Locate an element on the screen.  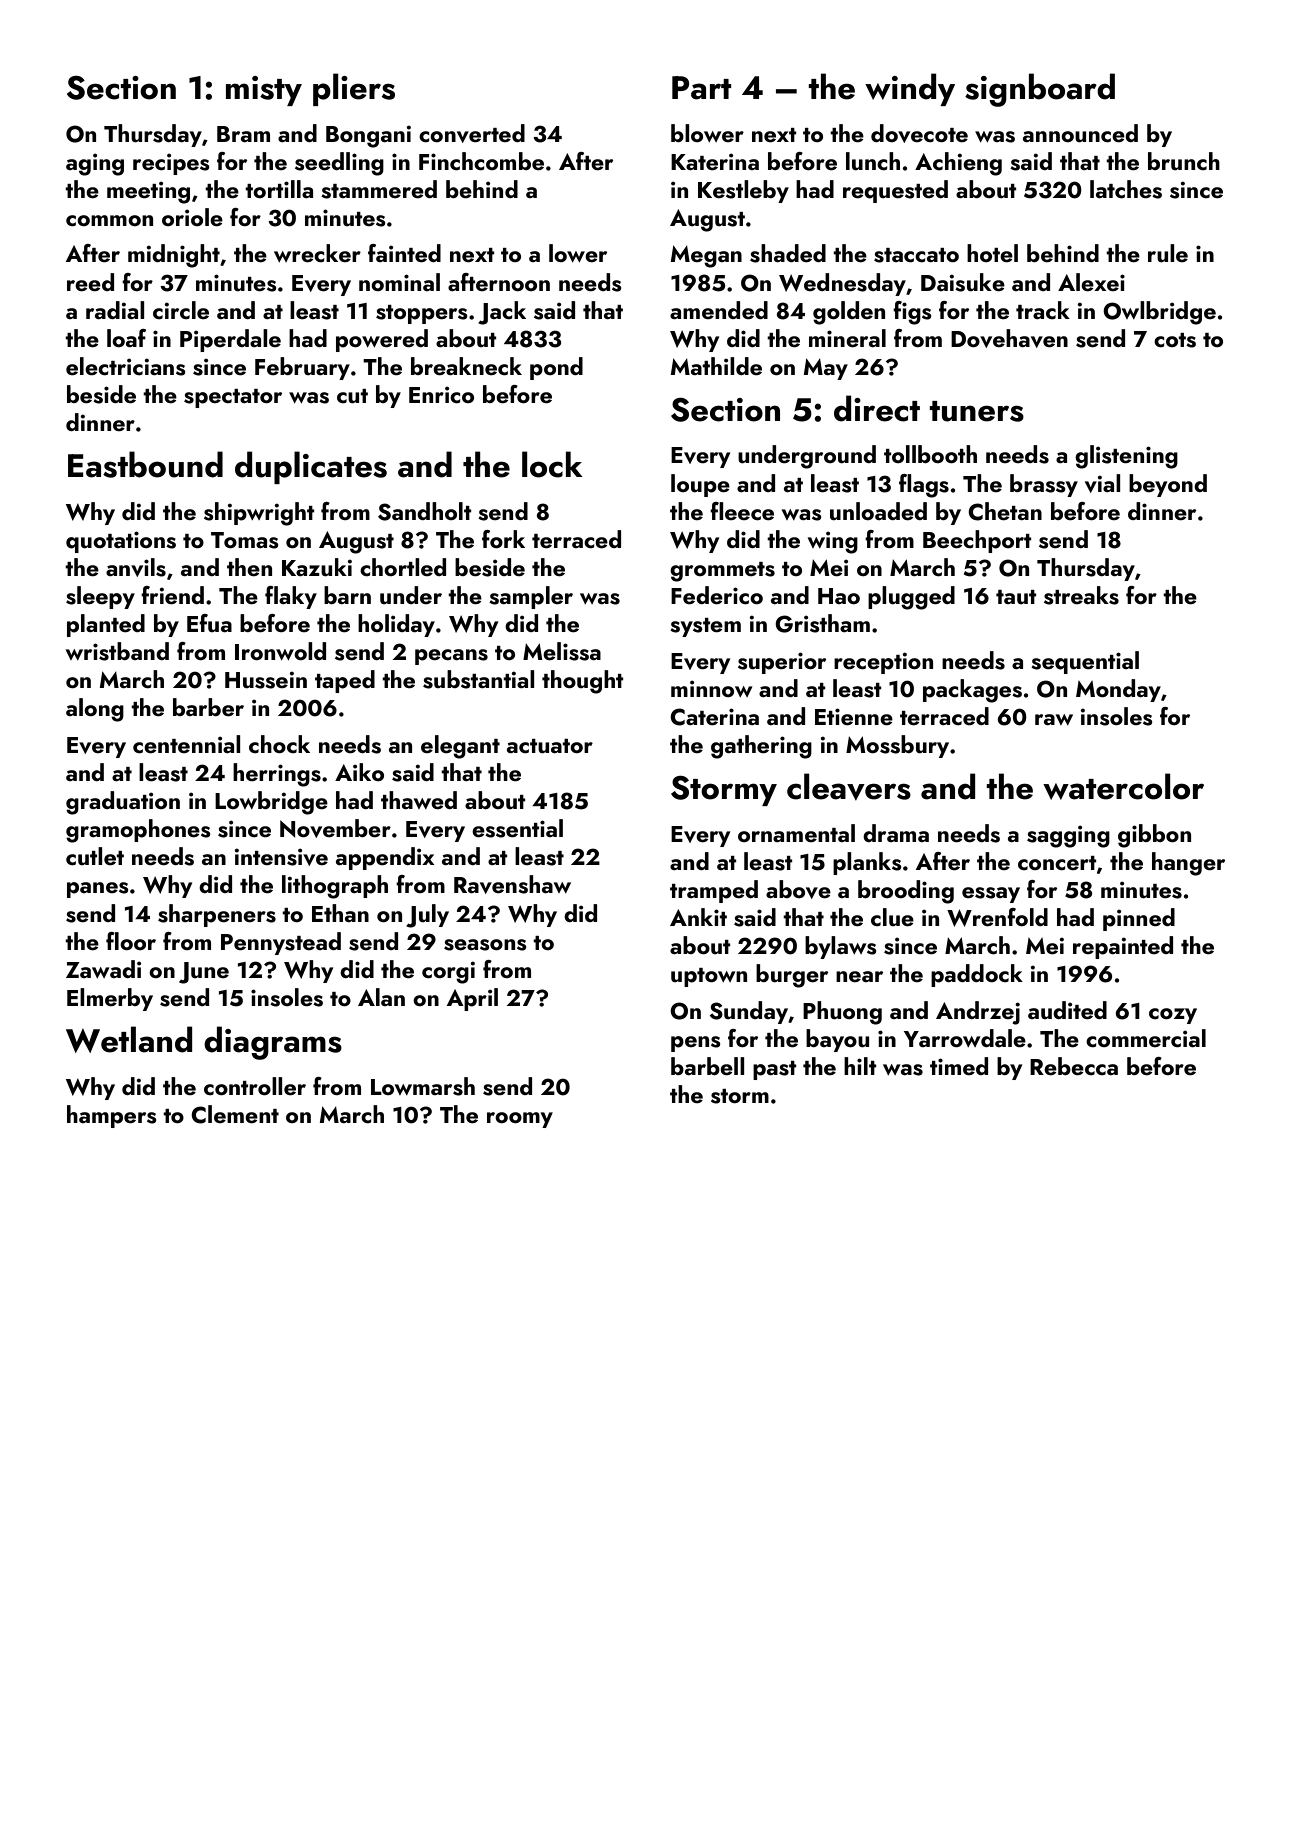
roomy is located at coordinates (520, 1120).
